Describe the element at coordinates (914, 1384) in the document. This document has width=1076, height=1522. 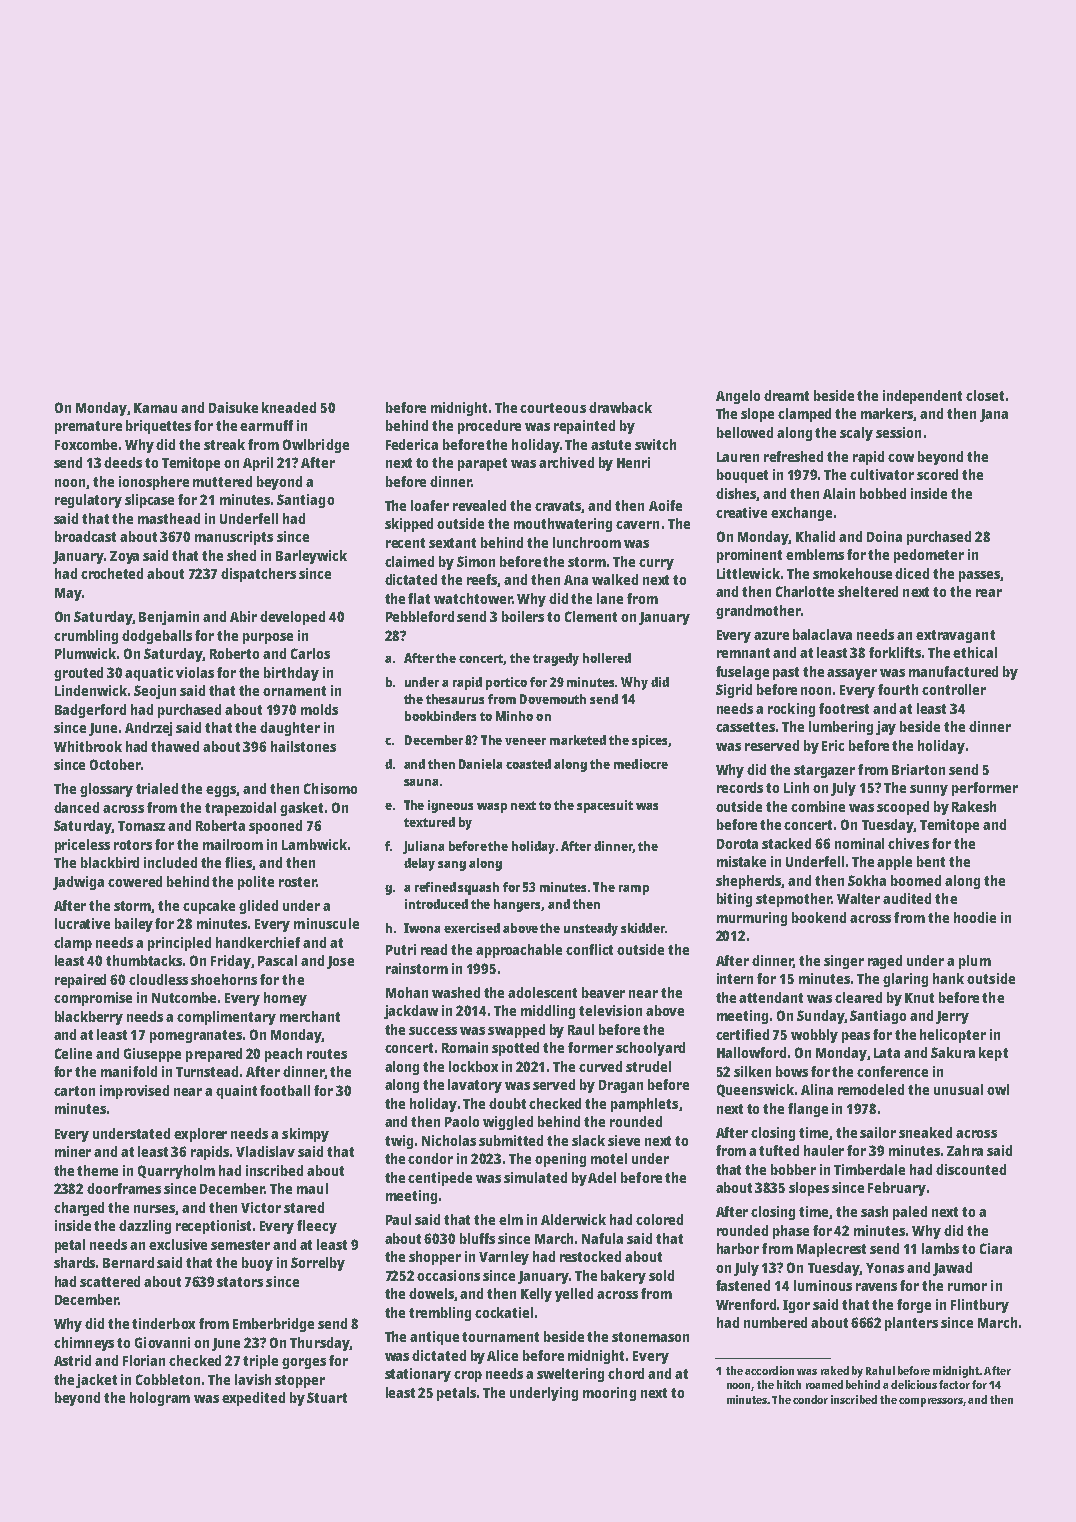
I see `delicious` at that location.
